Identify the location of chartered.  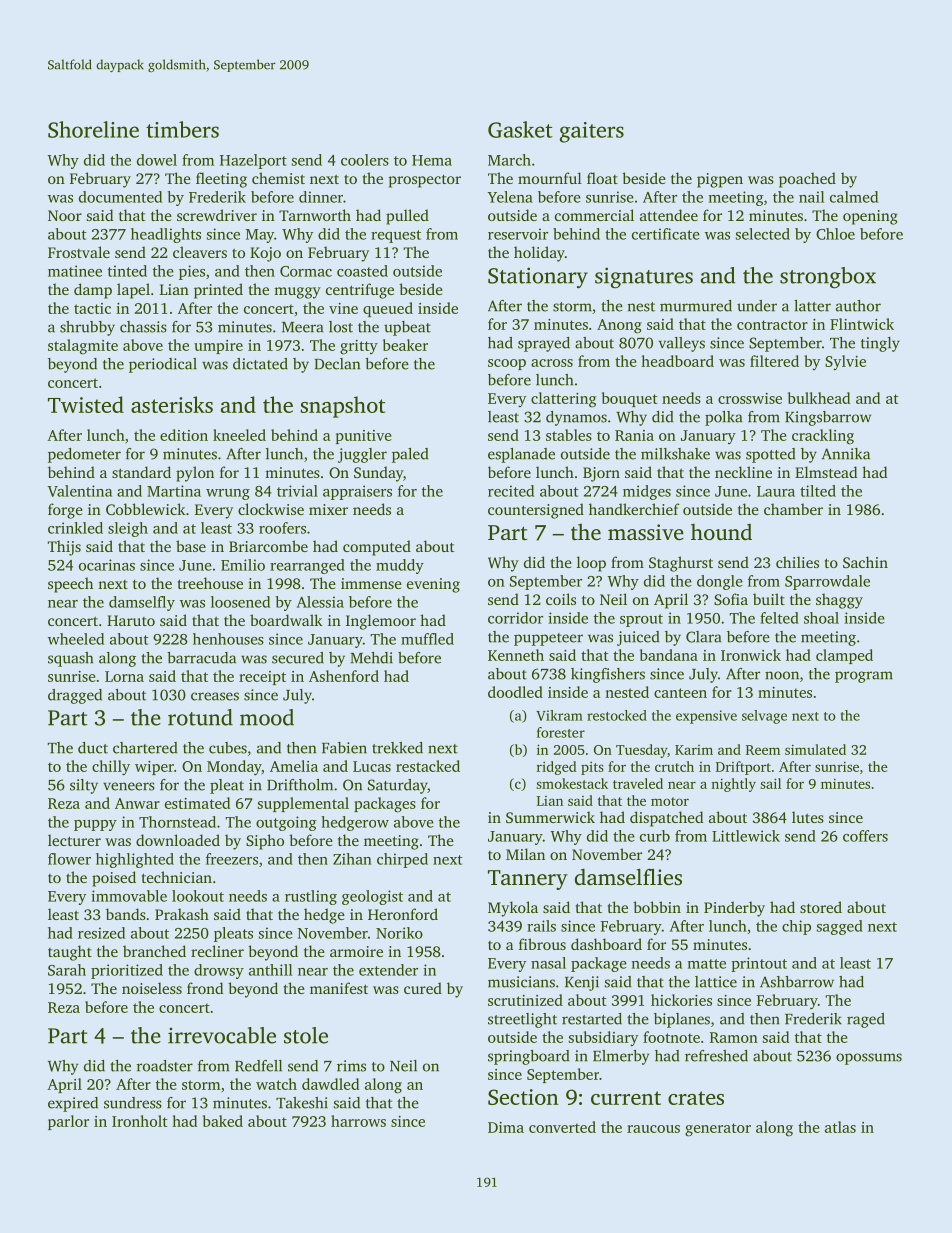
(145, 748).
